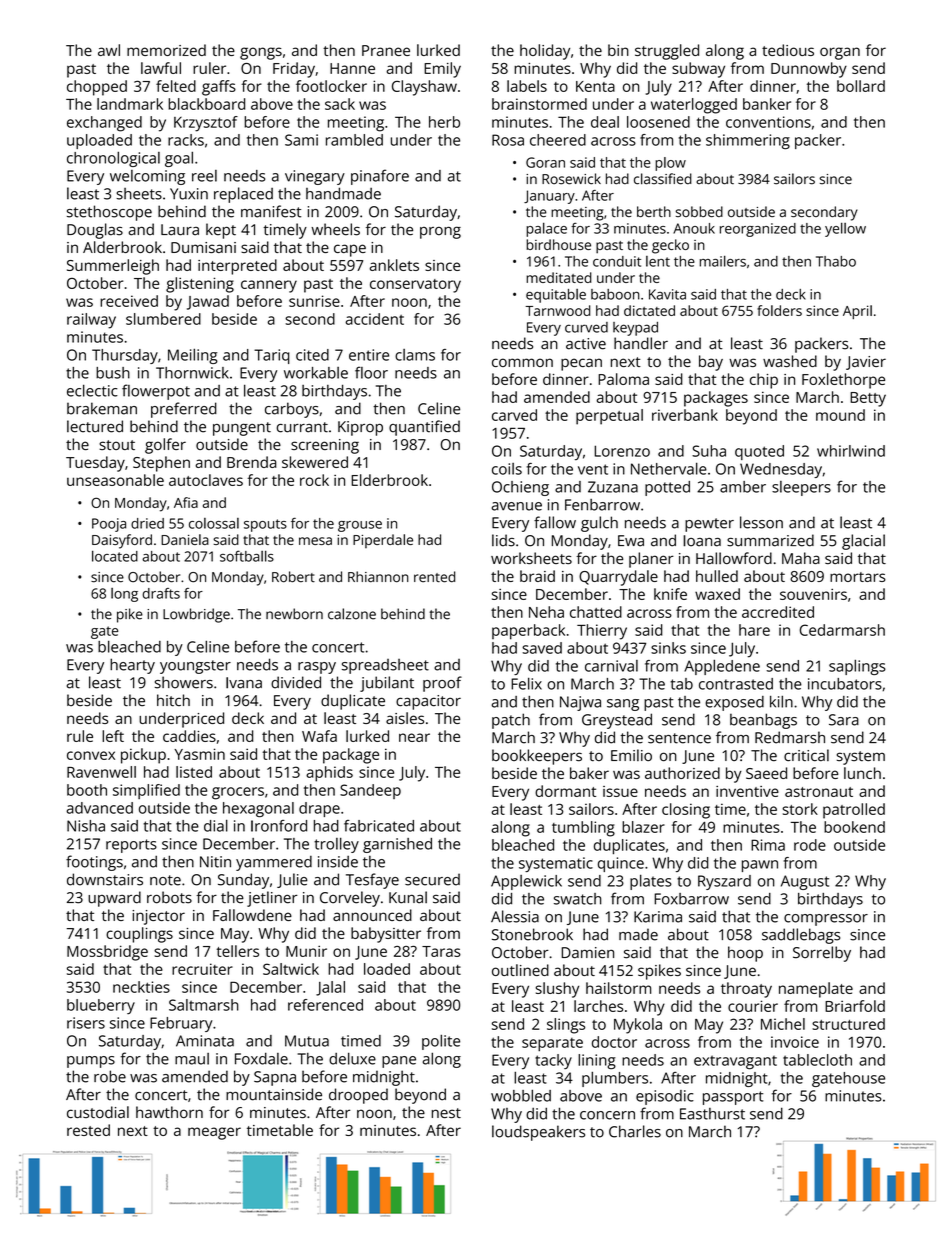 The width and height of the image is (952, 1233). What do you see at coordinates (379, 826) in the image?
I see `fabricated` at bounding box center [379, 826].
